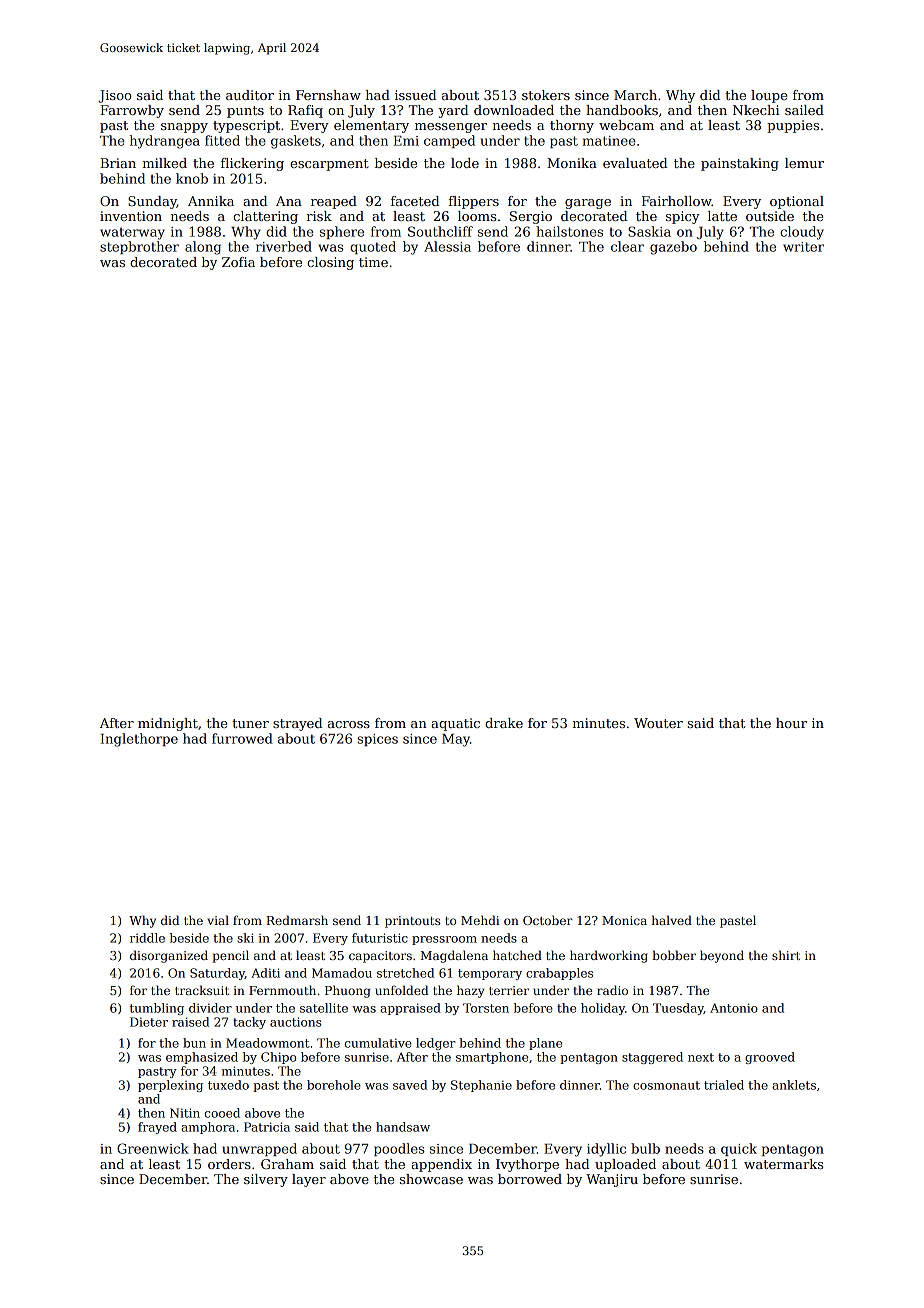 The image size is (924, 1308). What do you see at coordinates (786, 955) in the document?
I see `shirt` at bounding box center [786, 955].
